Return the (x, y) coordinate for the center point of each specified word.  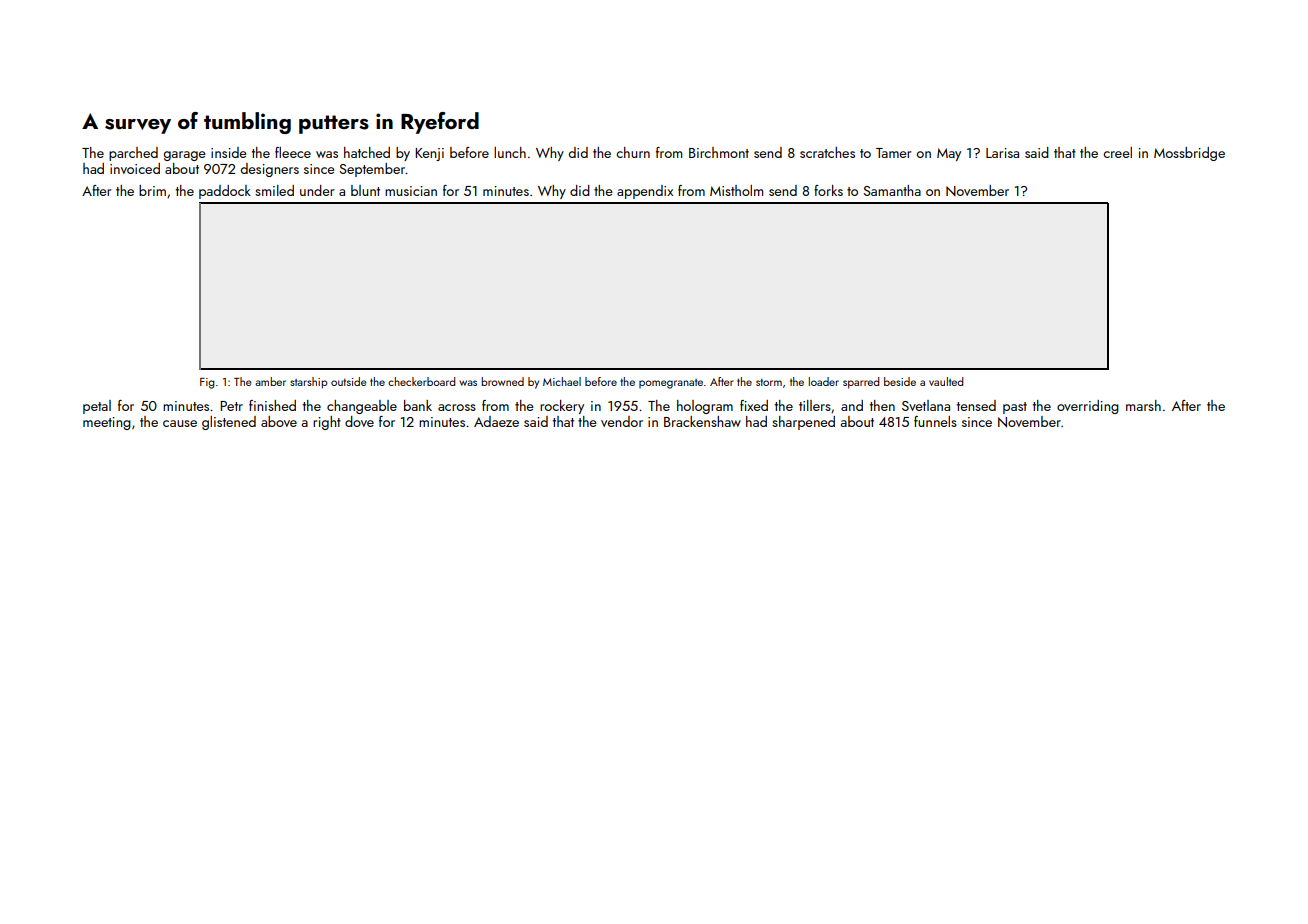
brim (152, 190)
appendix (645, 192)
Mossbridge (1189, 154)
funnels (935, 421)
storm (769, 382)
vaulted (946, 381)
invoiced (135, 168)
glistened (229, 423)
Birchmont (719, 152)
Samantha (892, 190)
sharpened (803, 423)
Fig (207, 383)
